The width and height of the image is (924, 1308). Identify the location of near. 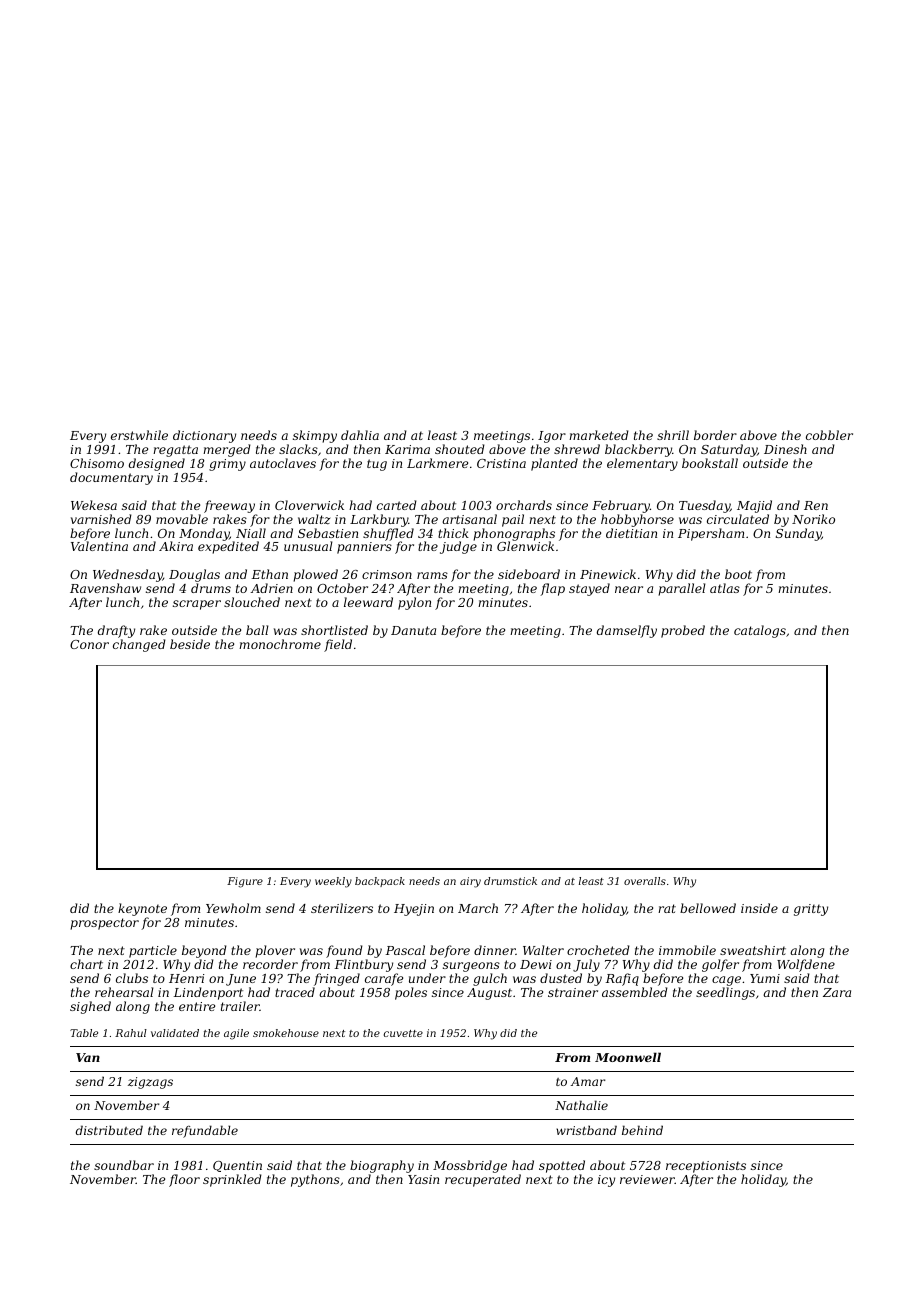
(629, 589).
